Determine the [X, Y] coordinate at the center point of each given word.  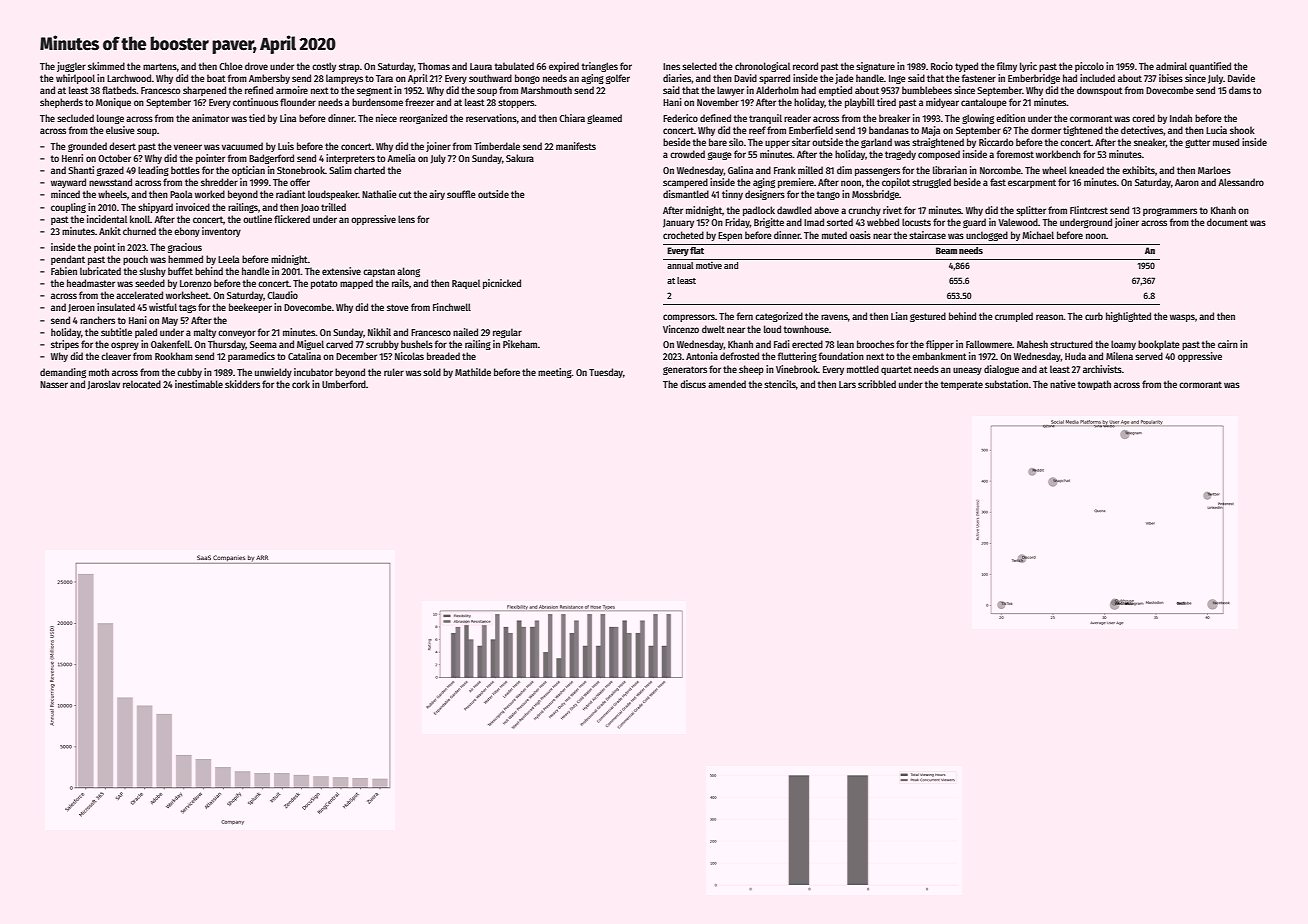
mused [1226, 142]
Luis [286, 146]
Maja [930, 131]
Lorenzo [196, 283]
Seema [263, 344]
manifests [576, 146]
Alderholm [777, 90]
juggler [71, 67]
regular [507, 333]
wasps [1182, 318]
